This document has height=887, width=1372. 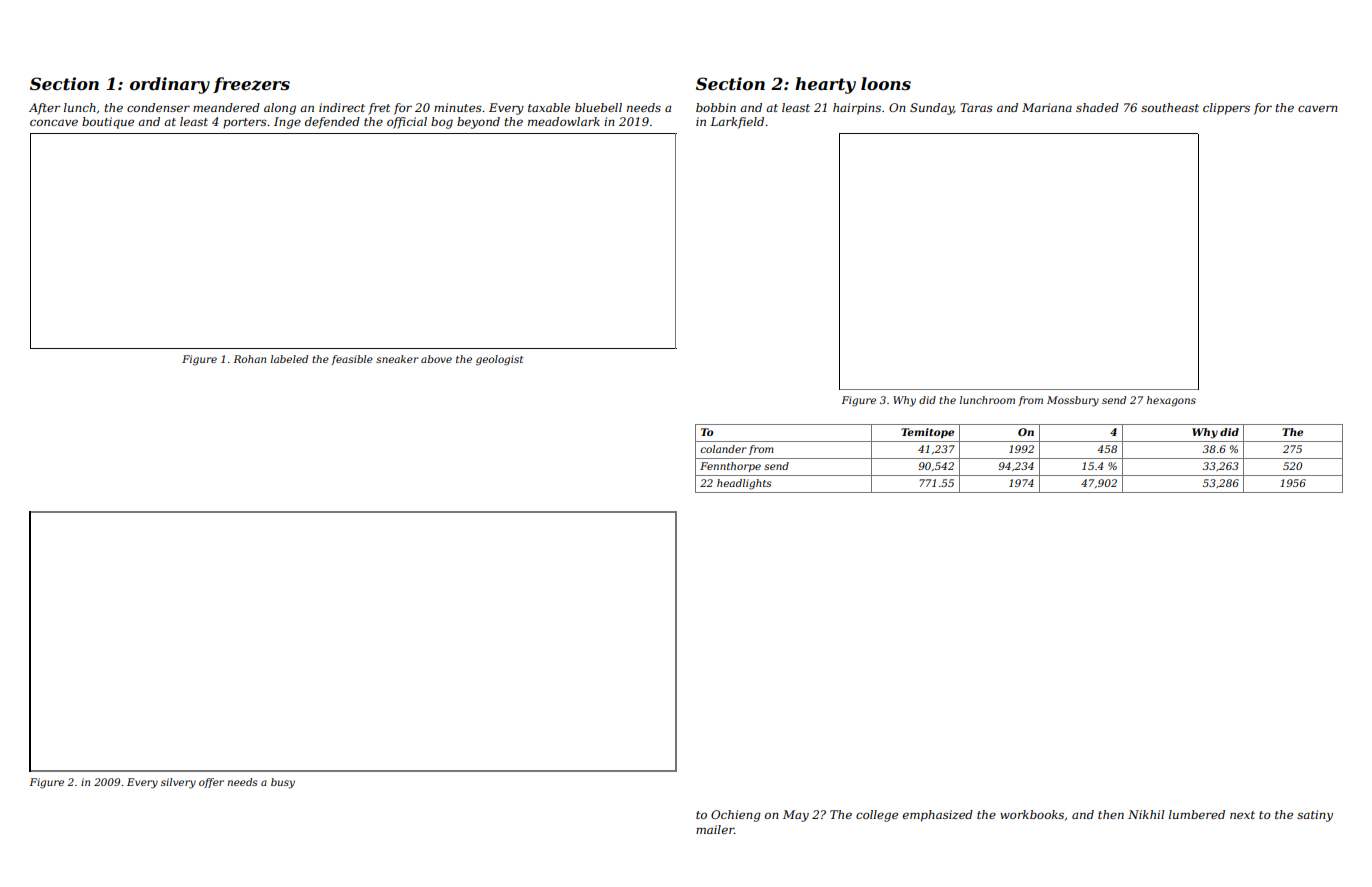 I want to click on Rohan, so click(x=249, y=359).
